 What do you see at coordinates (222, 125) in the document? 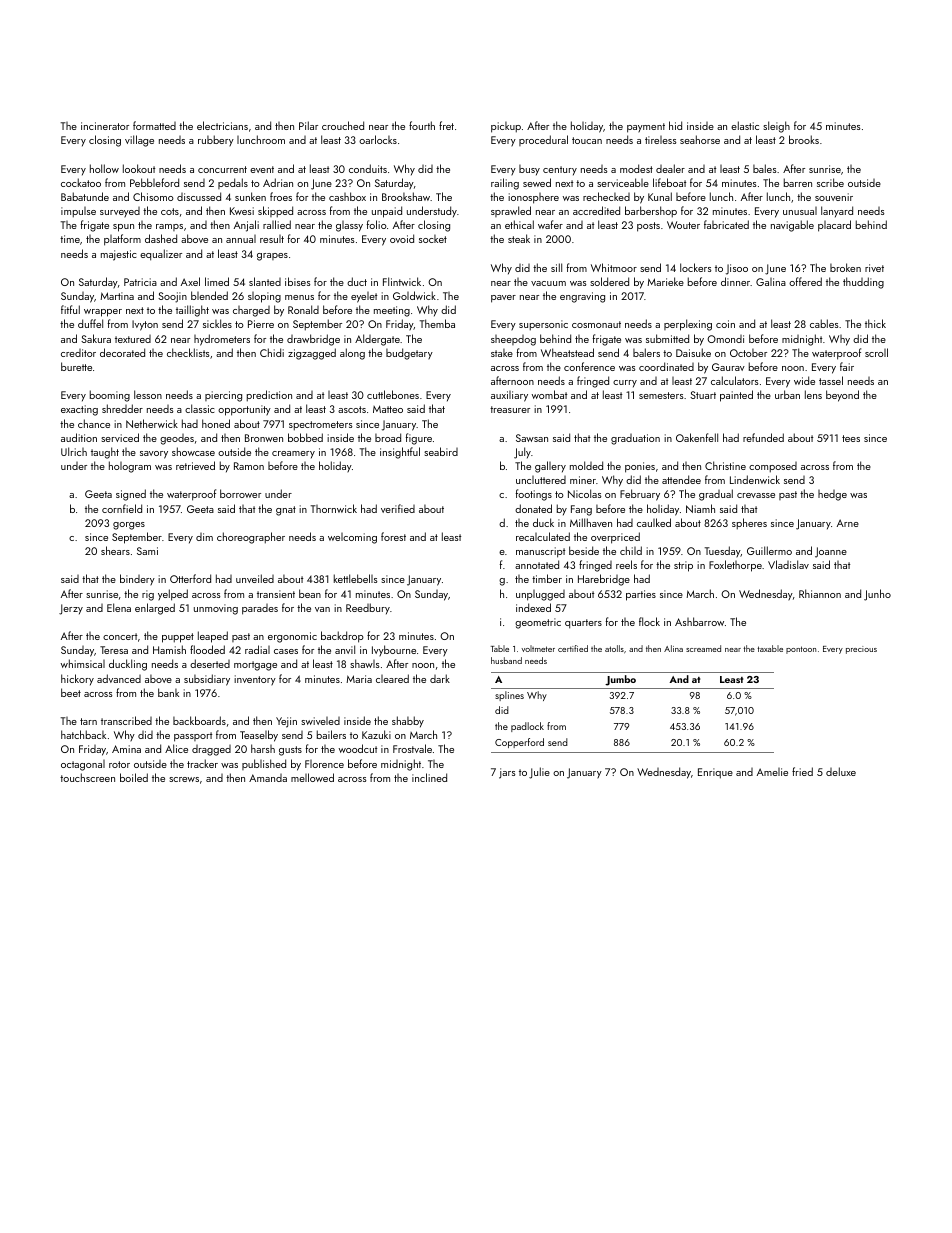
I see `electricians` at bounding box center [222, 125].
